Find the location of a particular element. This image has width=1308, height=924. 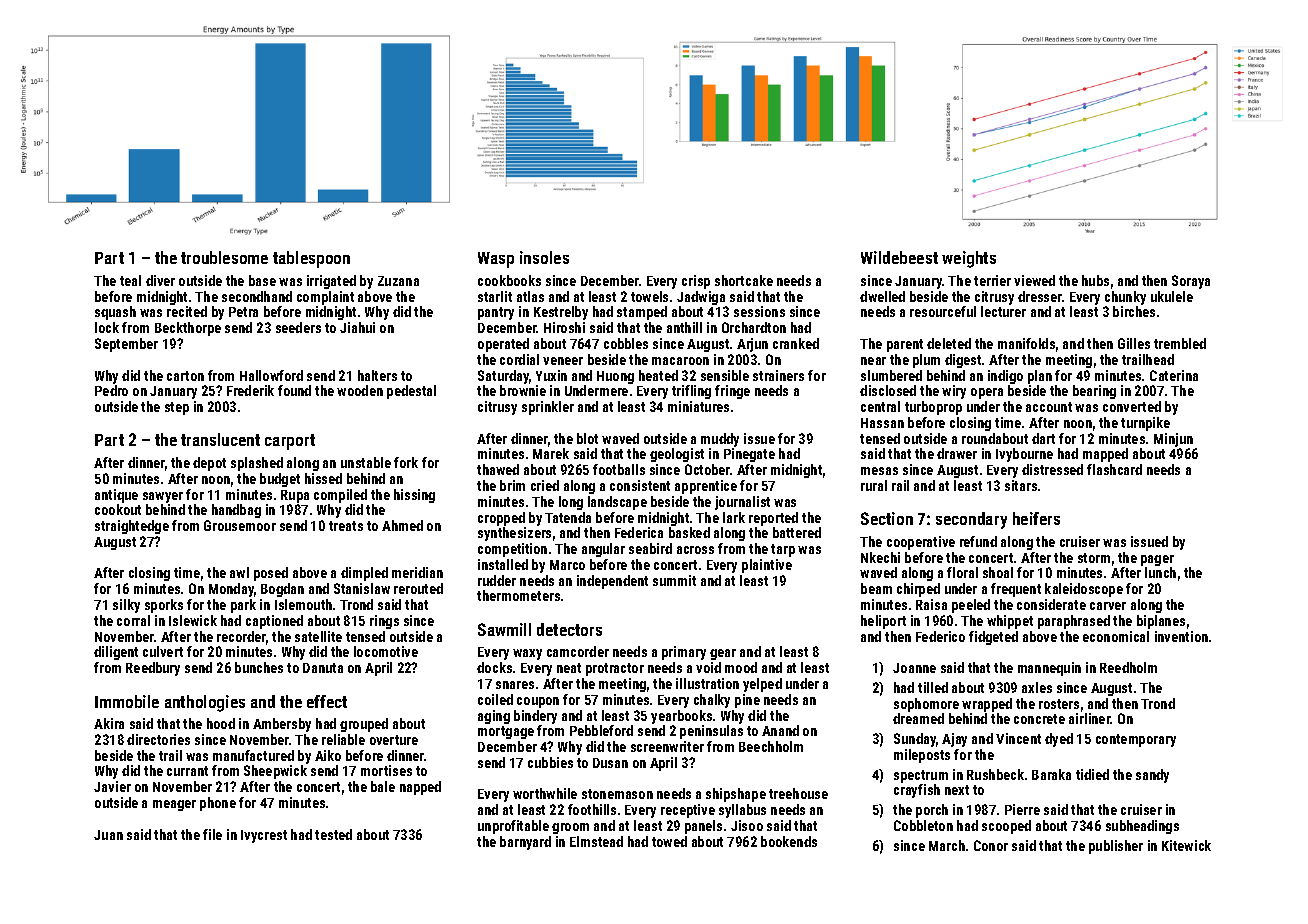

Dusan is located at coordinates (610, 763).
